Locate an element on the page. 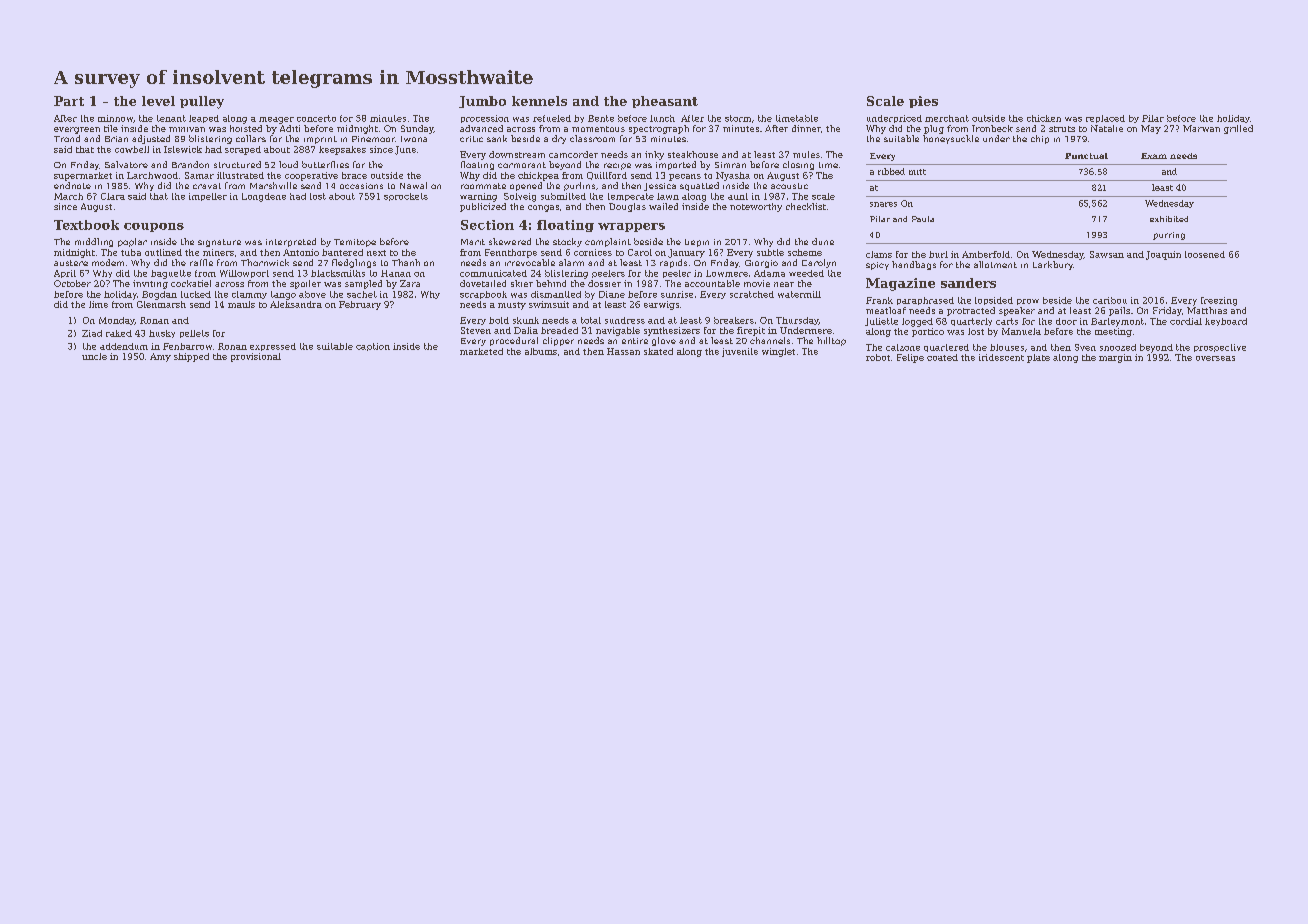 This image has width=1308, height=924. Exam is located at coordinates (1154, 156).
